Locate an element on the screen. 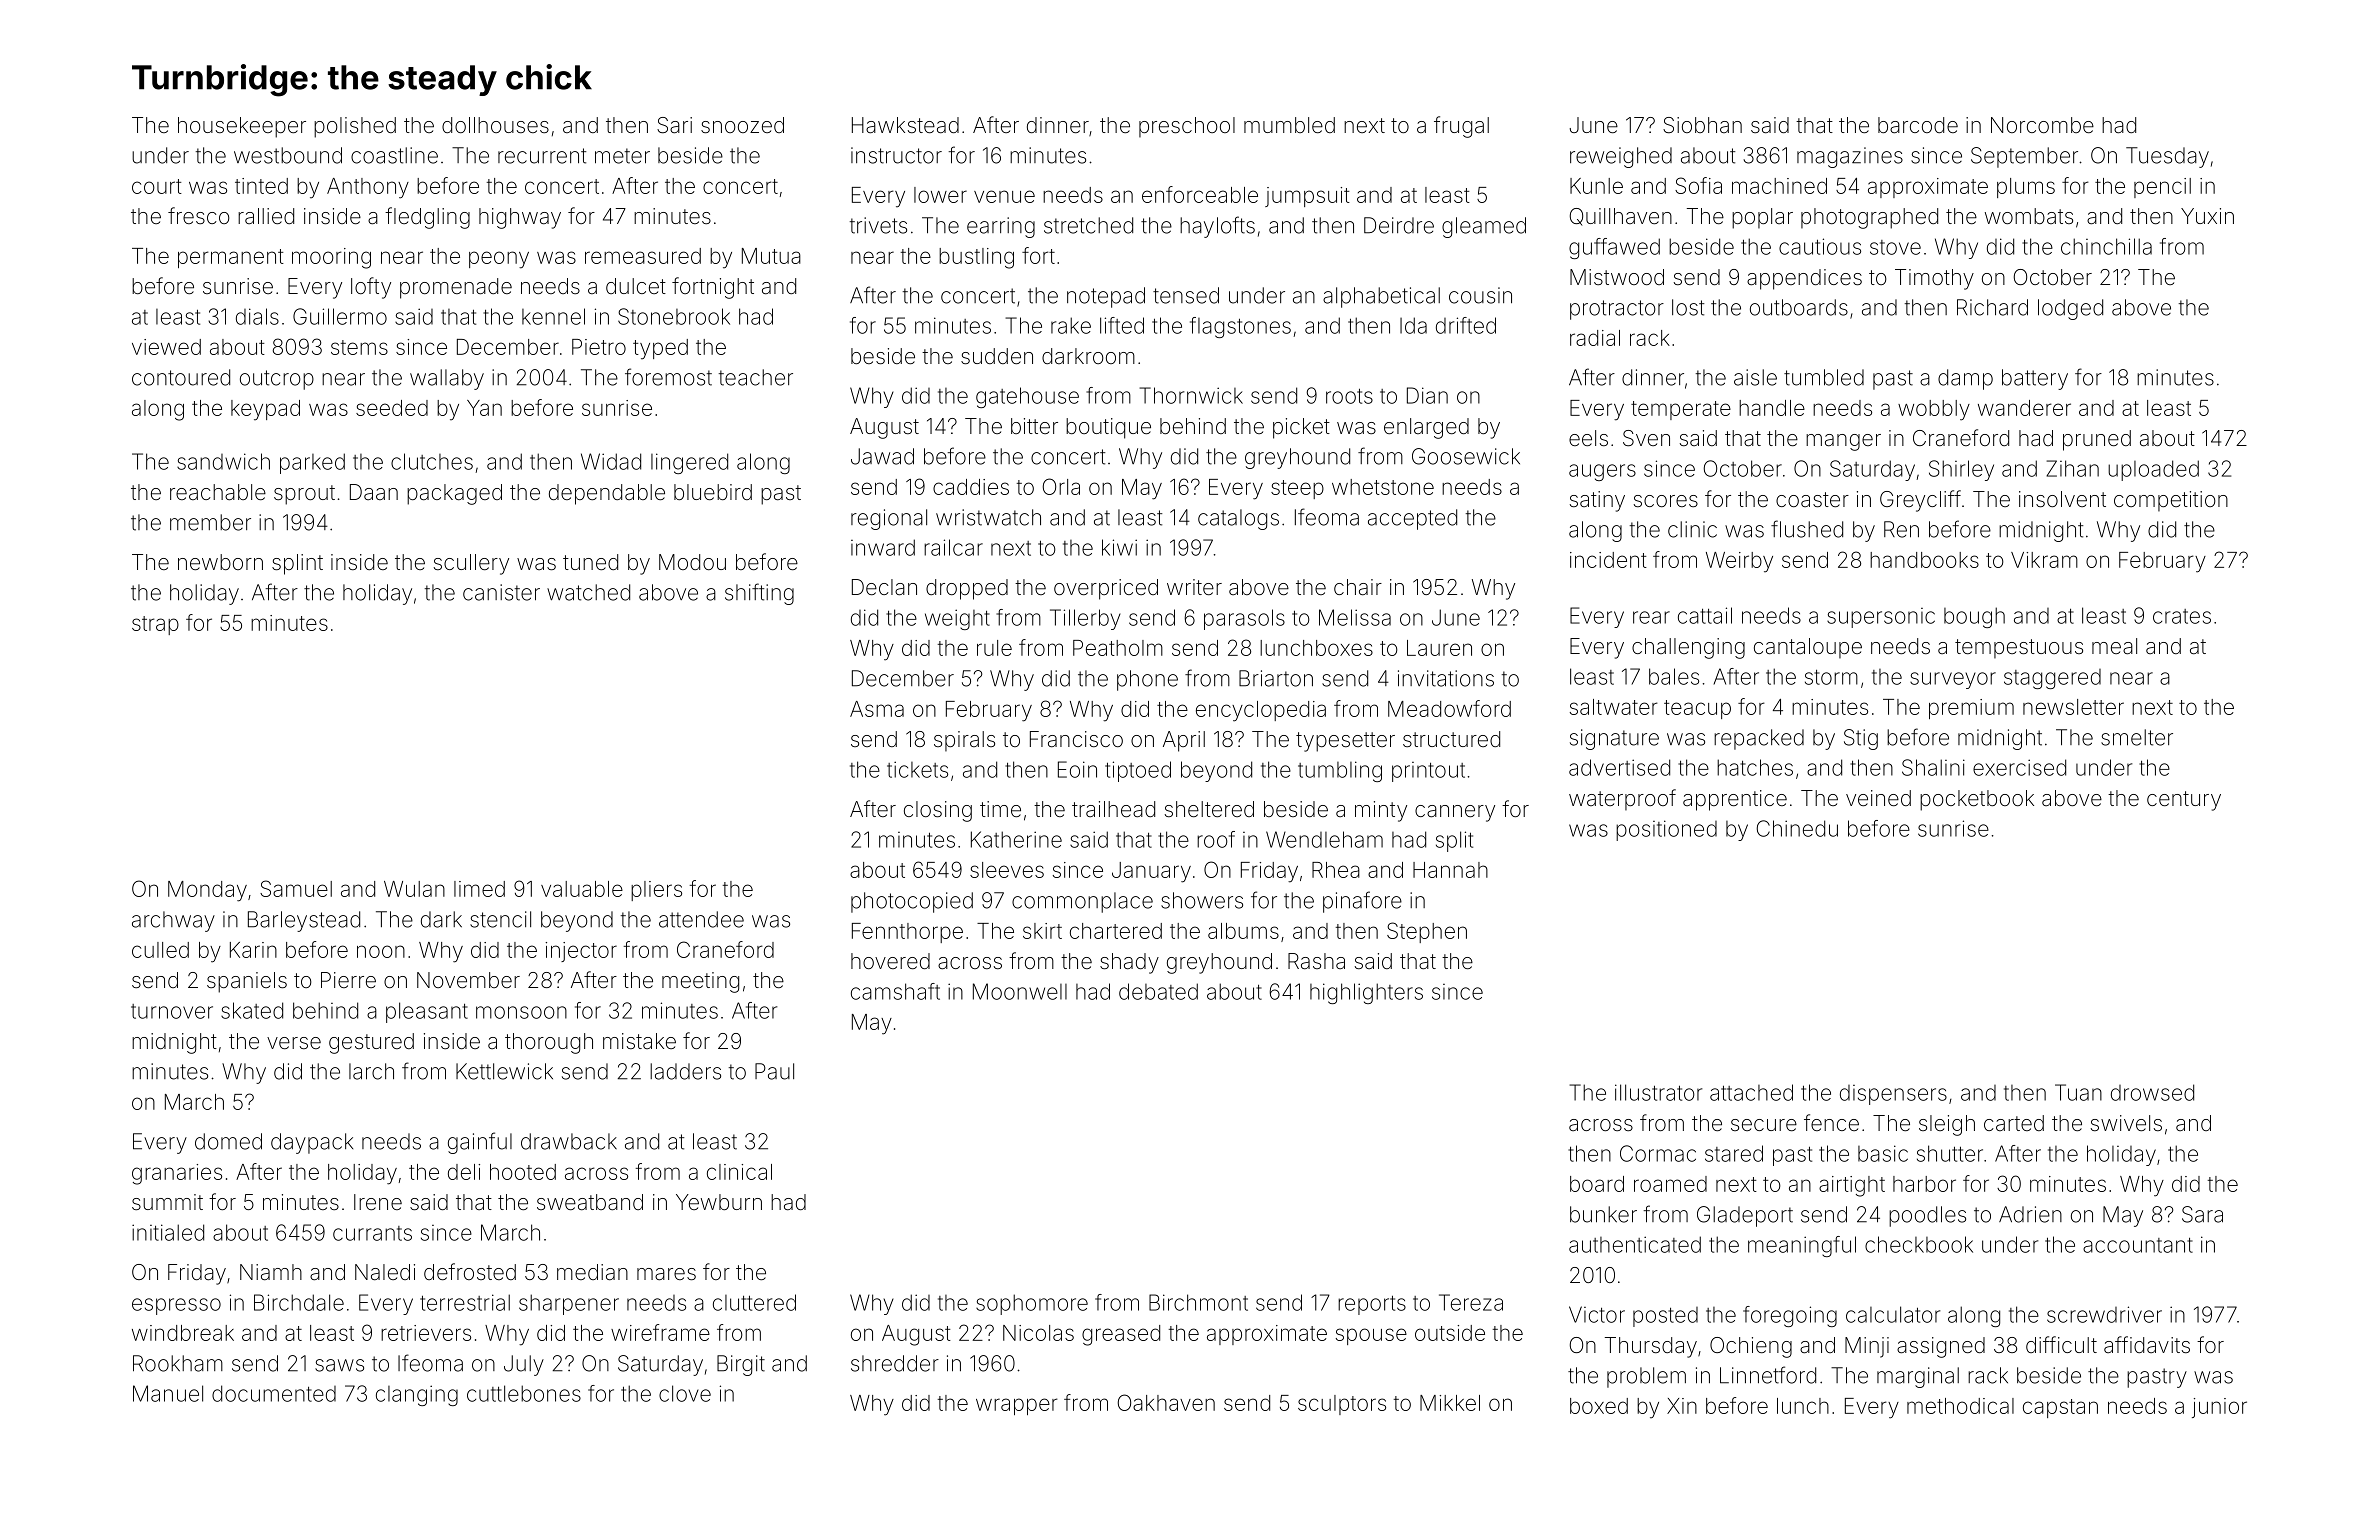 The image size is (2380, 1540). Irene is located at coordinates (378, 1202).
